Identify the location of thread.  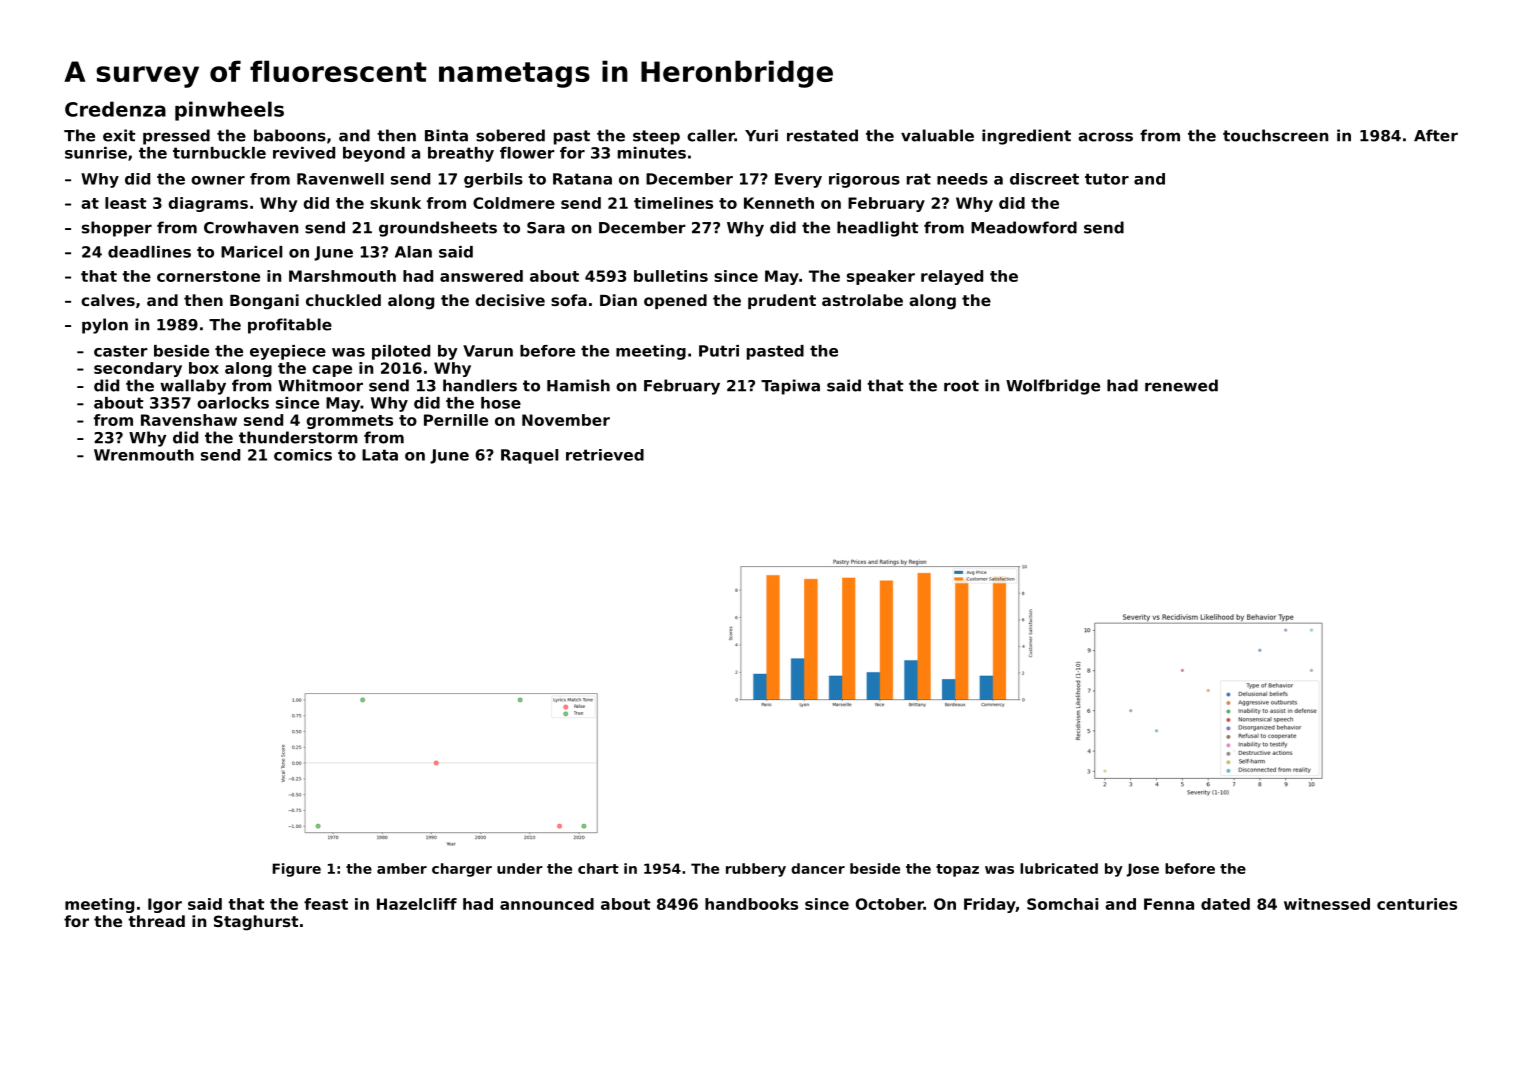
(156, 921).
